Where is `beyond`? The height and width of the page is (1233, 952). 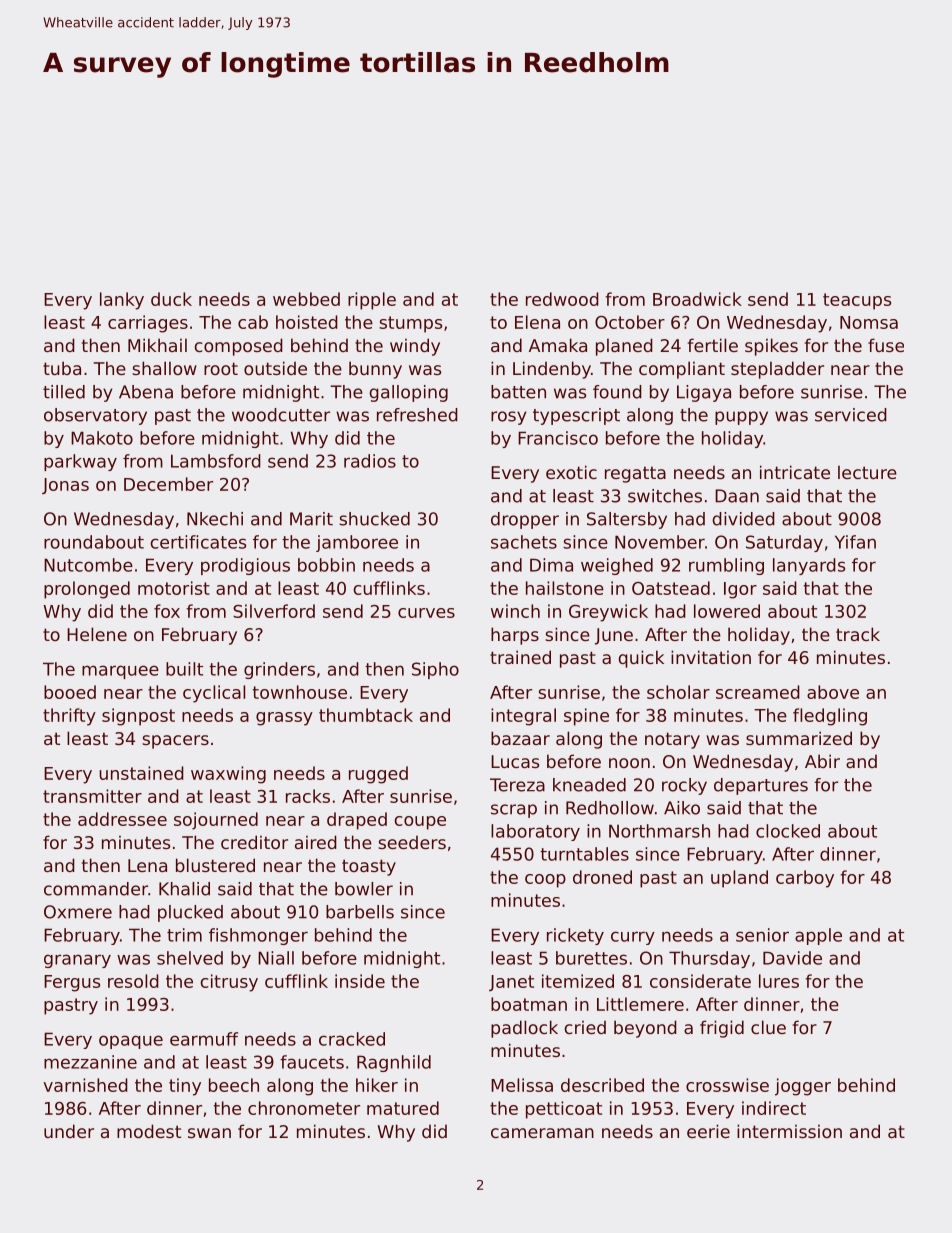 beyond is located at coordinates (645, 1029).
